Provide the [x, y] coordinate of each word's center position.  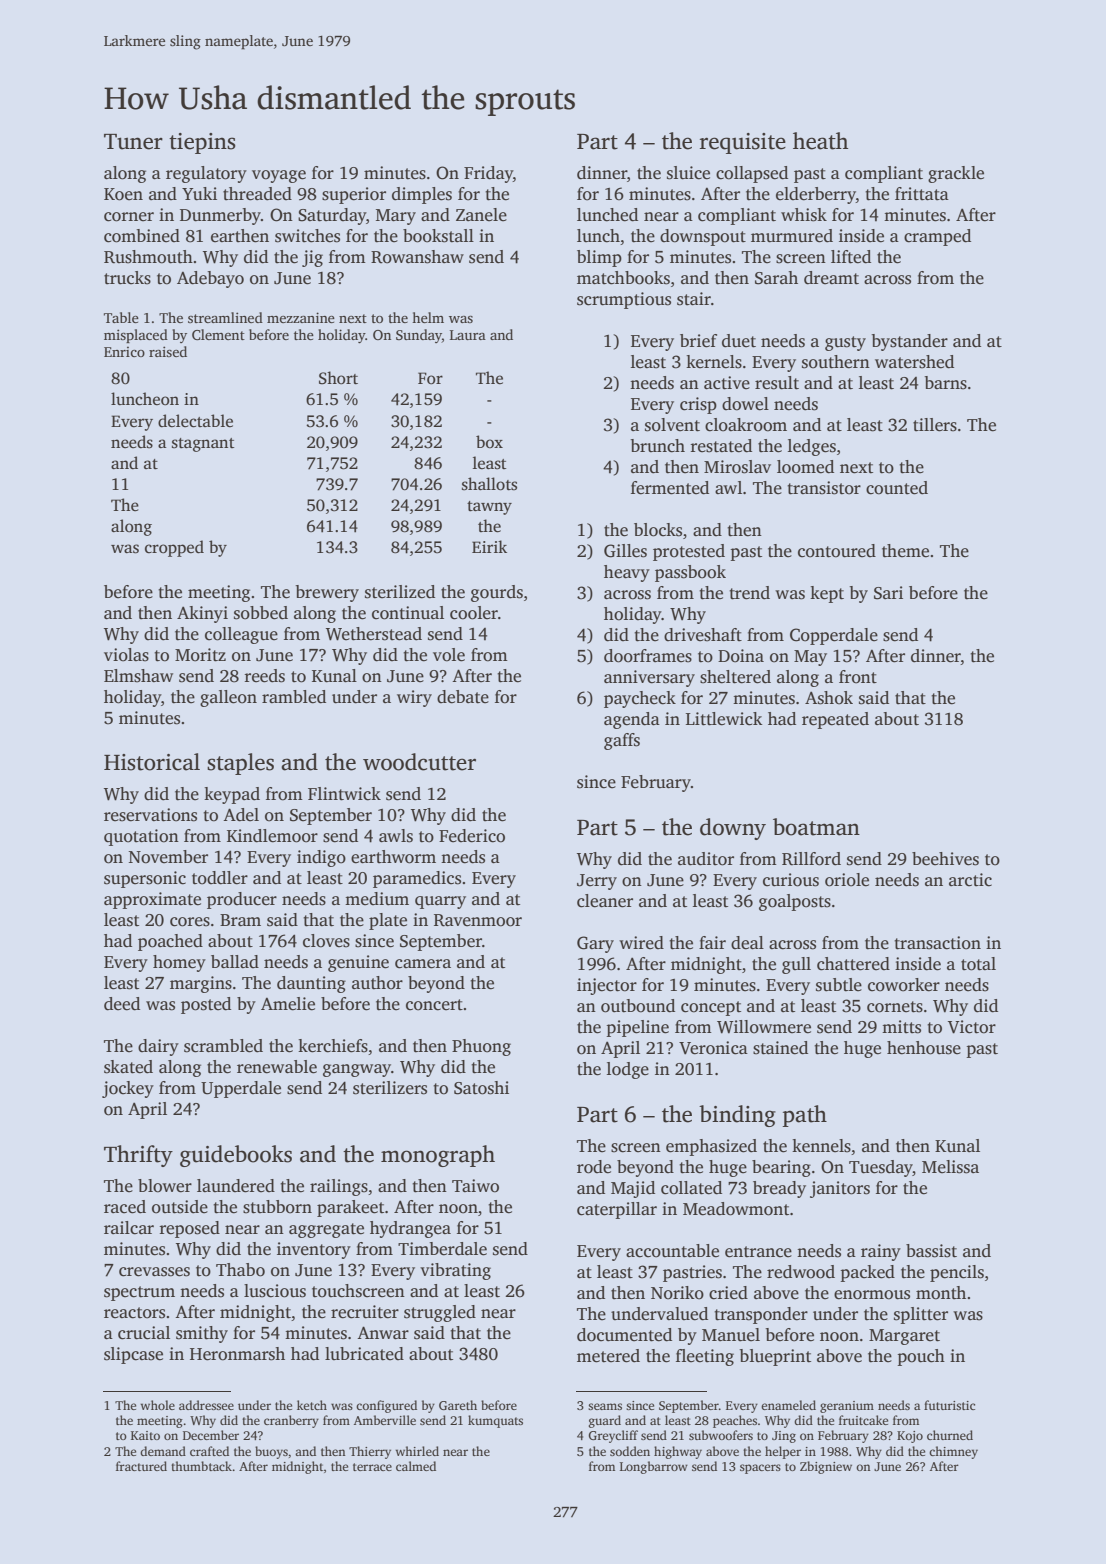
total [978, 964]
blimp [599, 258]
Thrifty [138, 1156]
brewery [327, 593]
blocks [658, 530]
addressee [206, 1405]
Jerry [597, 882]
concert [434, 1005]
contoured [837, 551]
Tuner [133, 142]
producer [242, 900]
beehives [945, 859]
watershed [914, 362]
